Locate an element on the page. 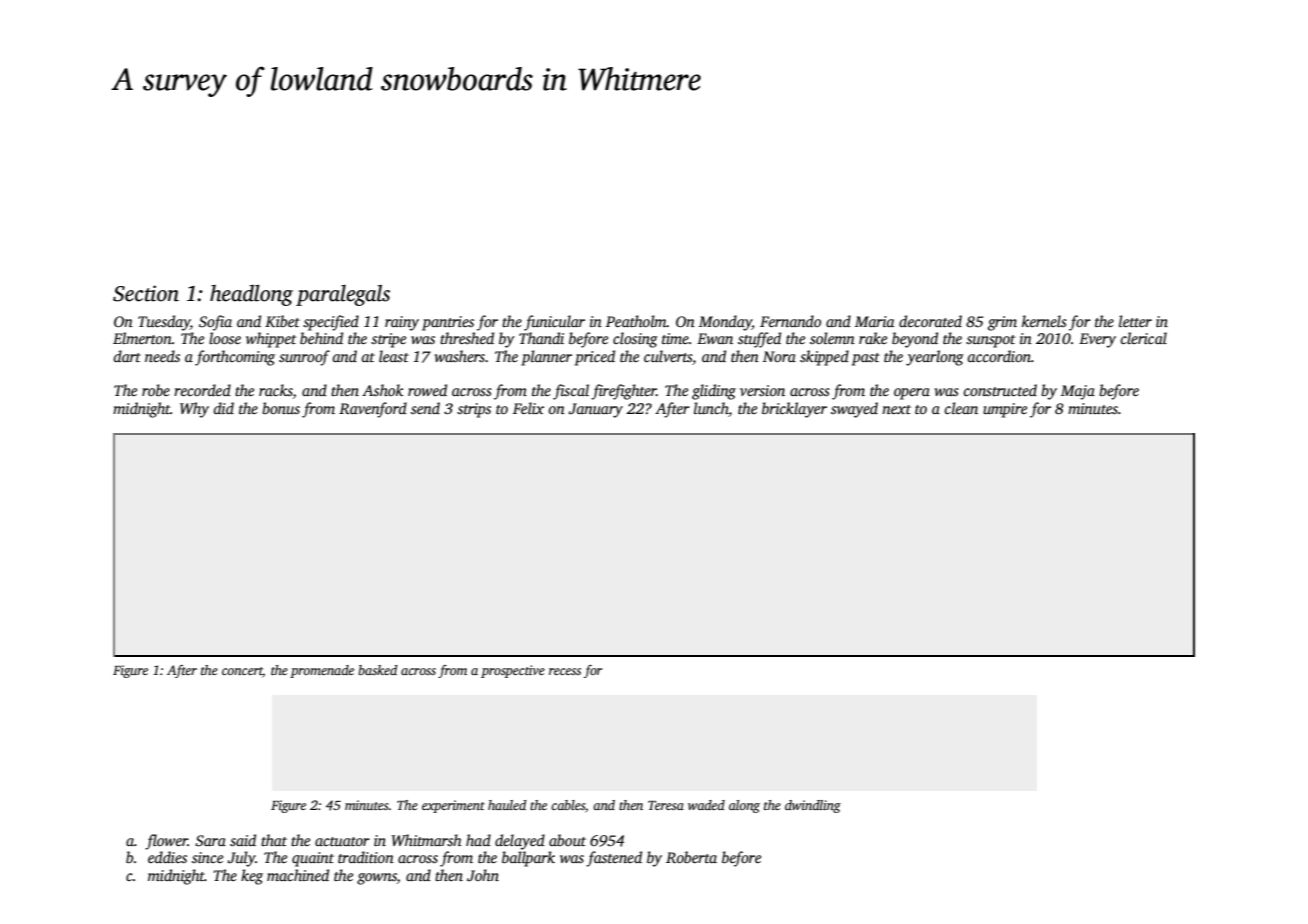 Image resolution: width=1308 pixels, height=924 pixels. Fernando is located at coordinates (790, 321).
